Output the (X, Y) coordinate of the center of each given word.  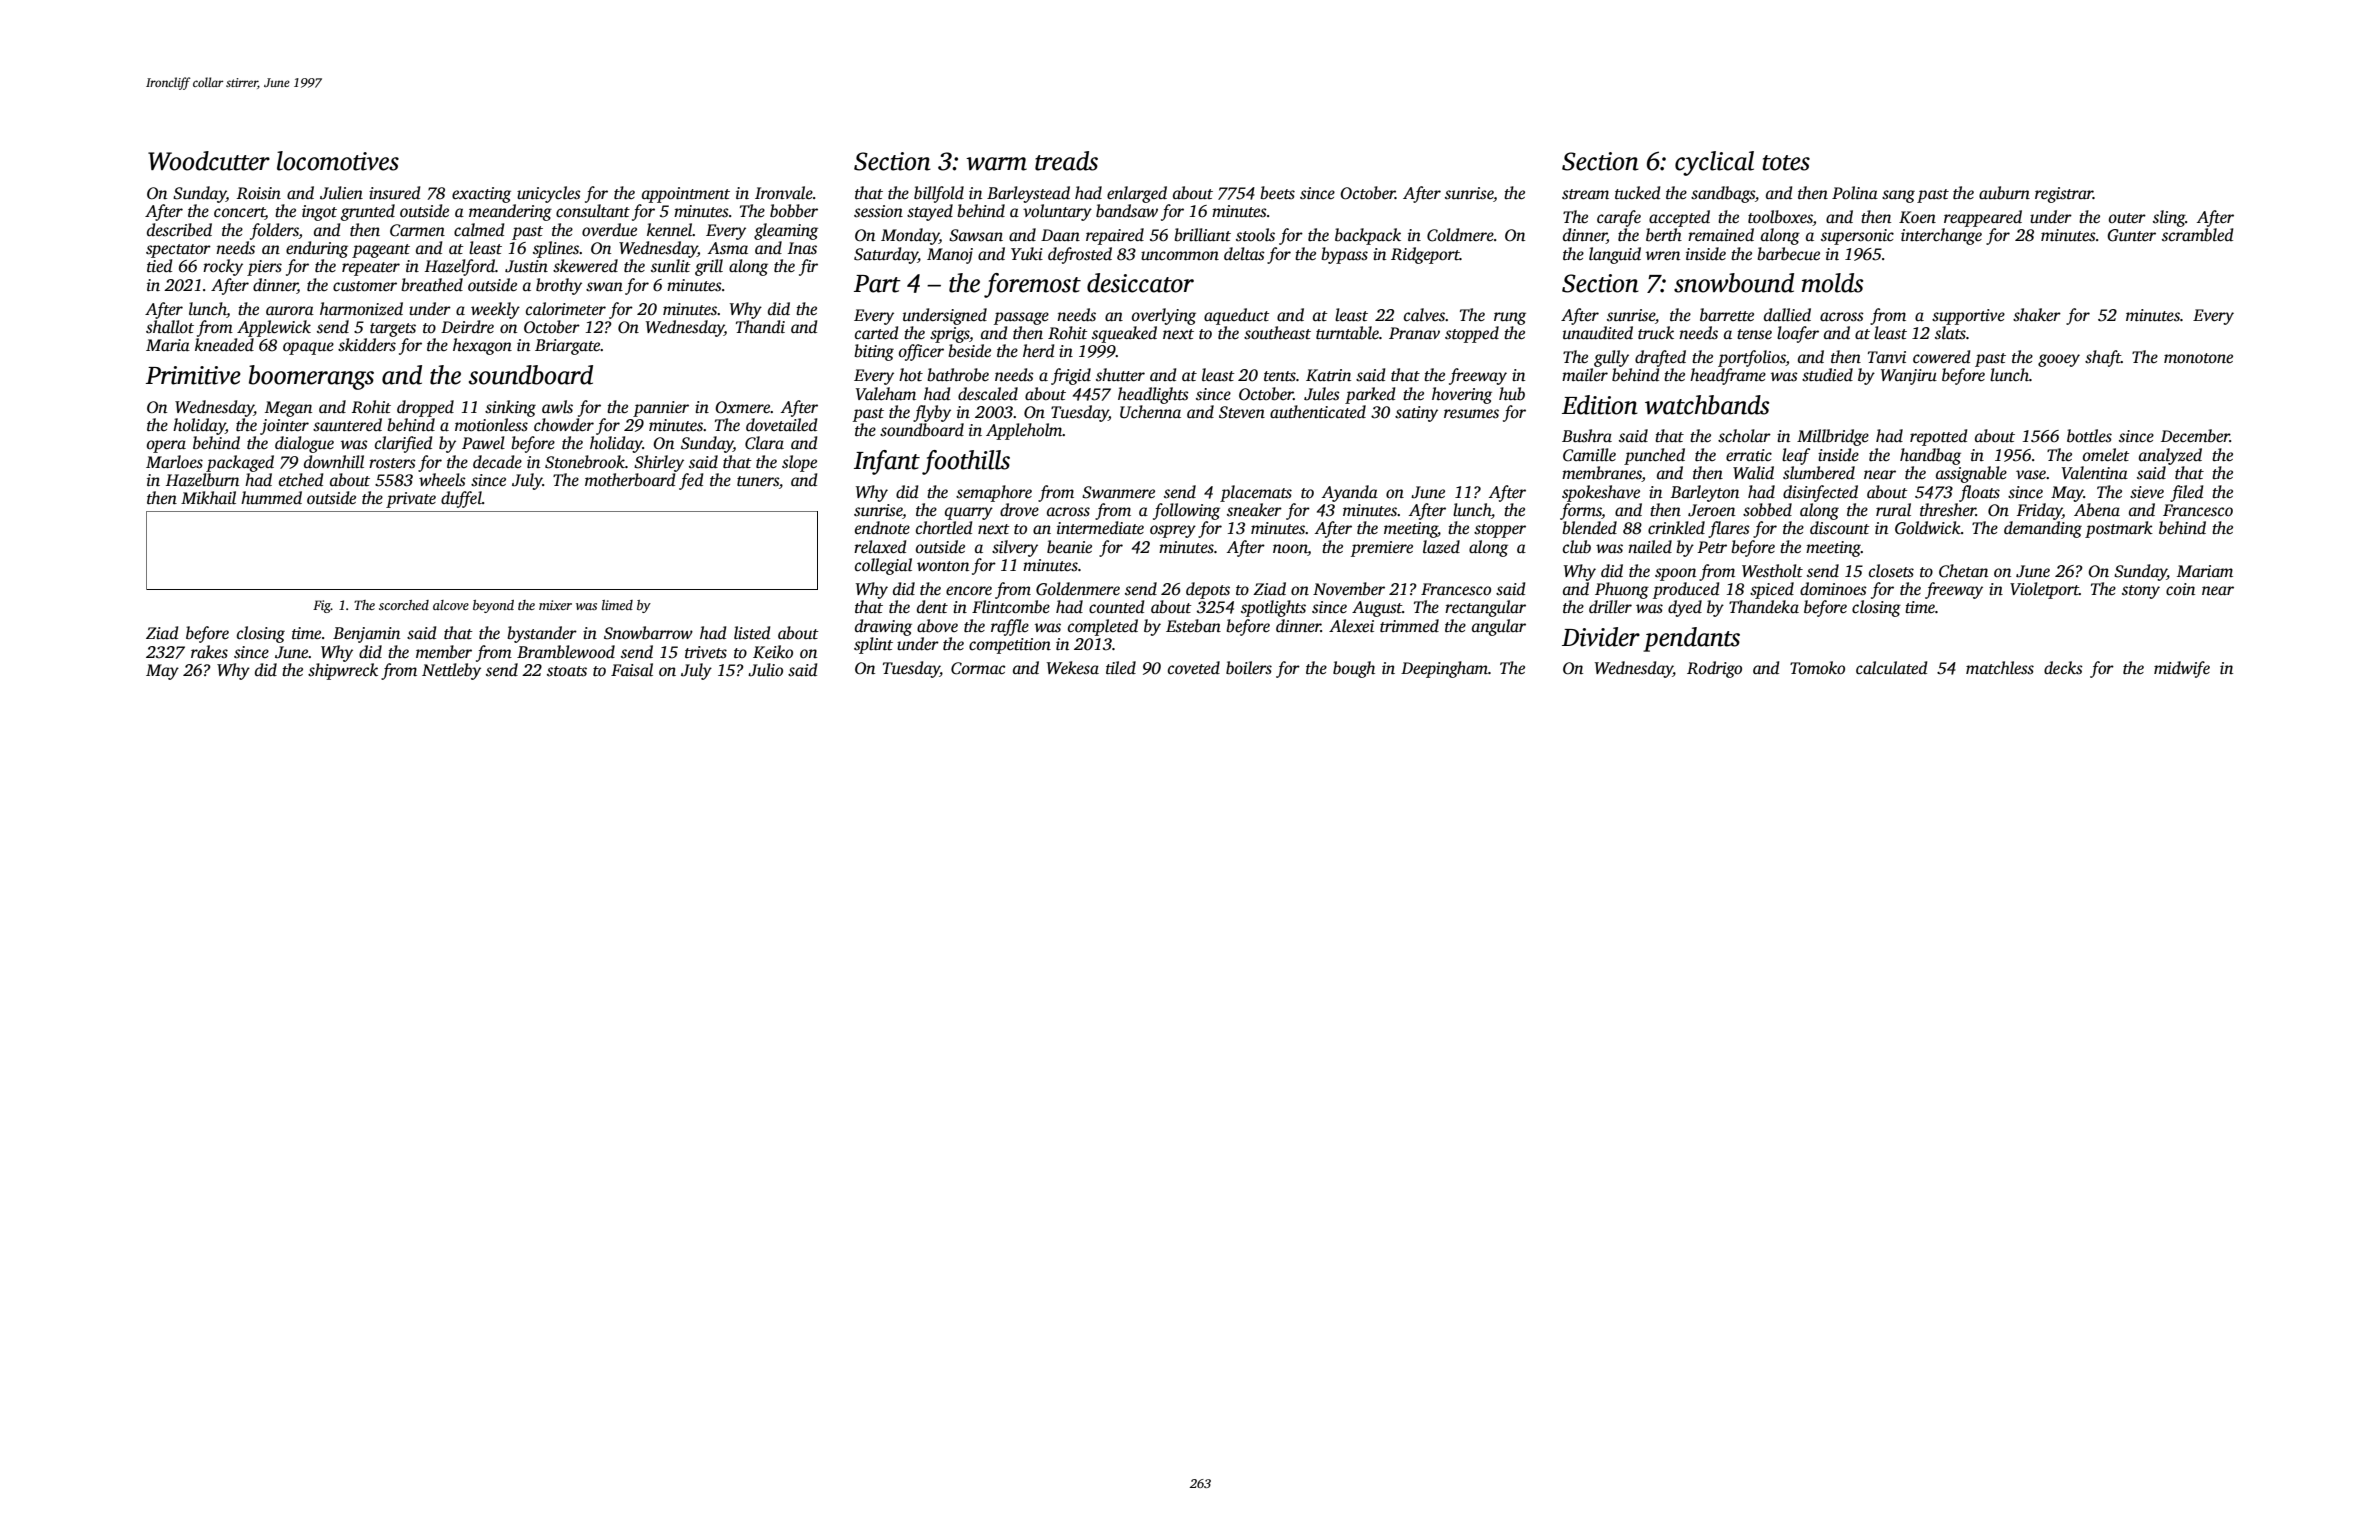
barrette (1727, 315)
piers (264, 268)
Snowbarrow (648, 633)
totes (1786, 163)
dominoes (1833, 589)
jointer (284, 427)
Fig (322, 606)
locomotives (338, 161)
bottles (2089, 436)
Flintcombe (1011, 607)
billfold (939, 194)
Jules (1322, 394)
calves (1425, 315)
